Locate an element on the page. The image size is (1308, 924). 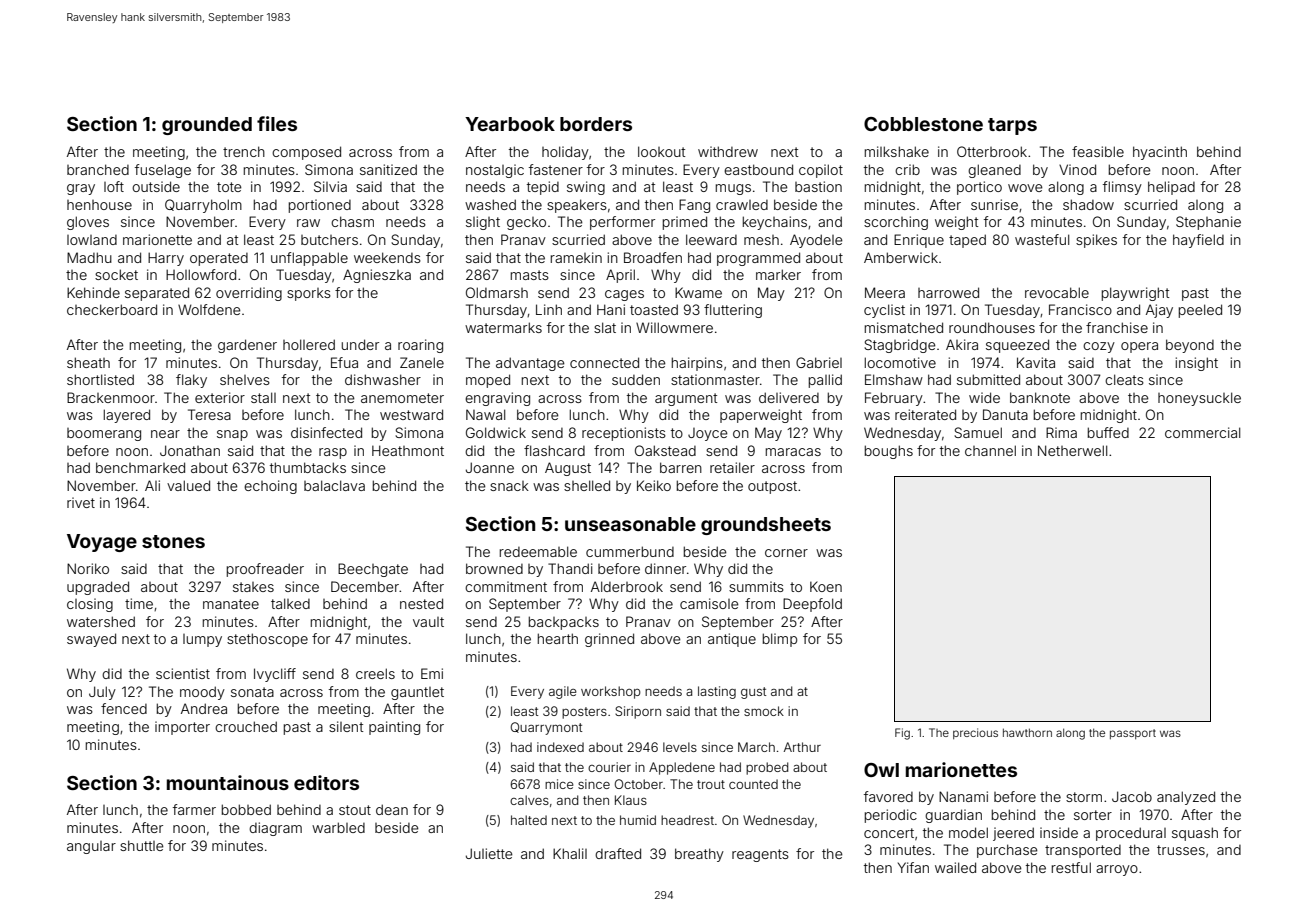
boughs is located at coordinates (889, 452).
